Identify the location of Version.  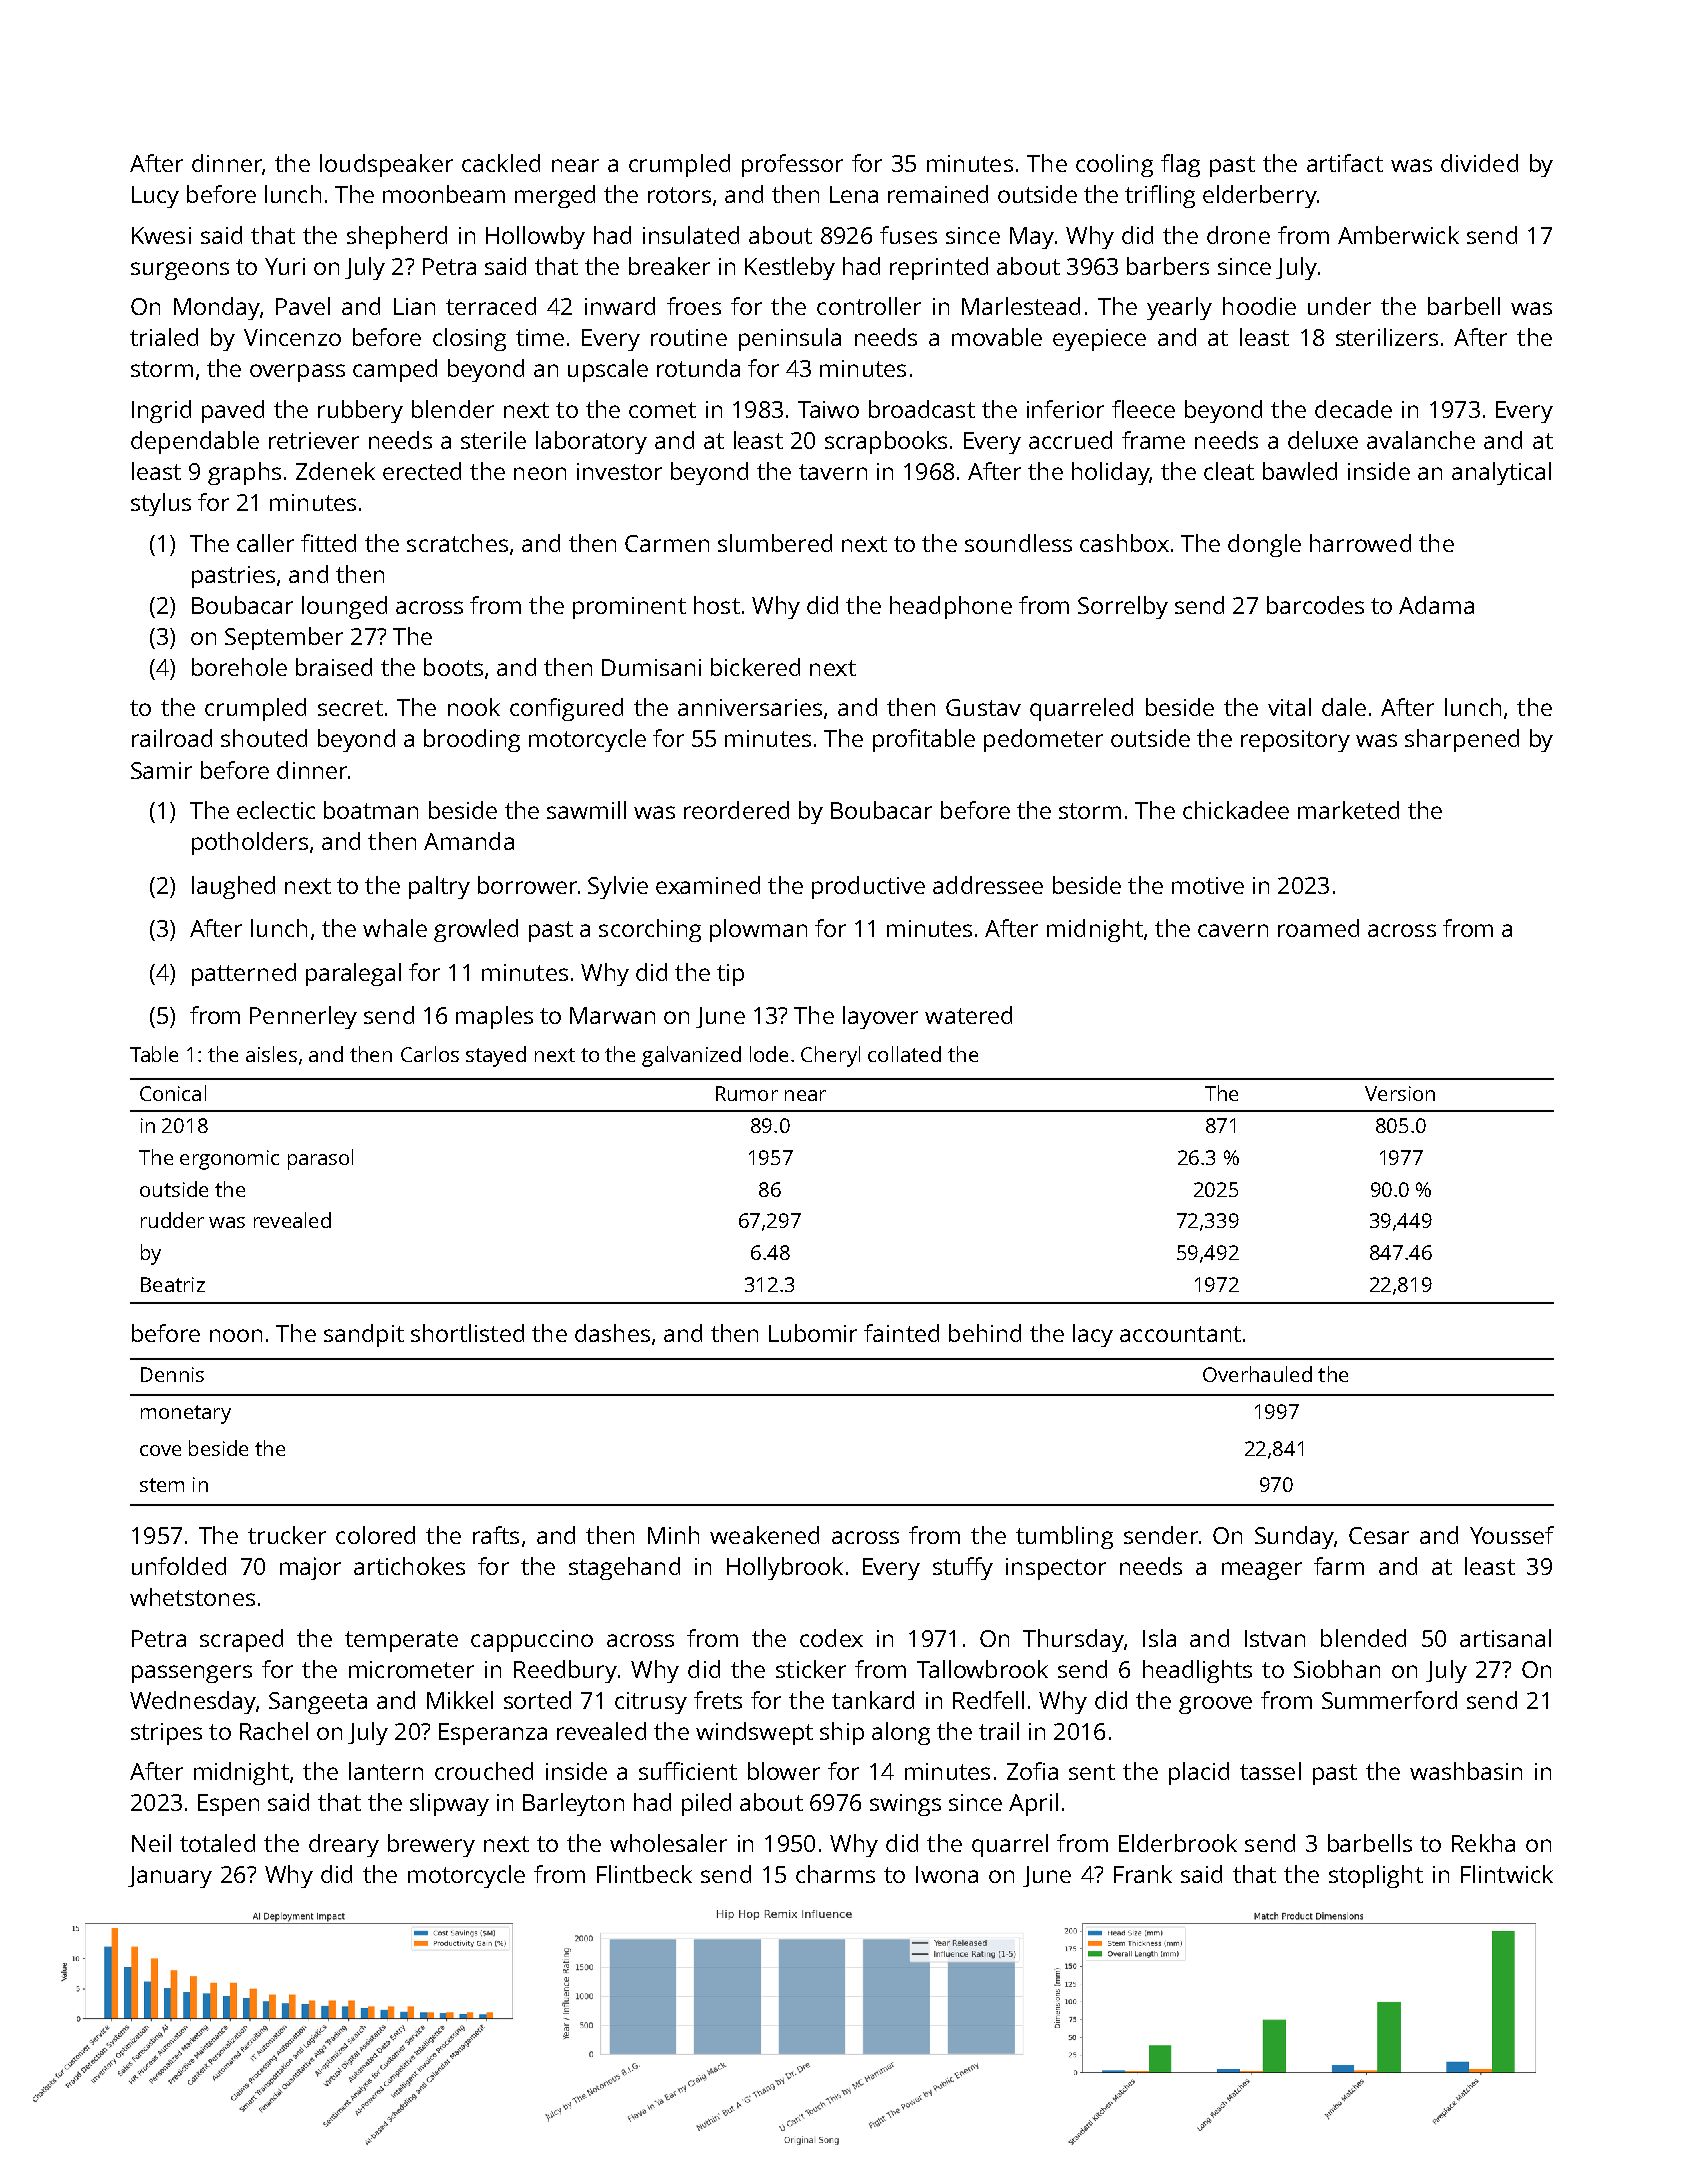
(1400, 1093).
